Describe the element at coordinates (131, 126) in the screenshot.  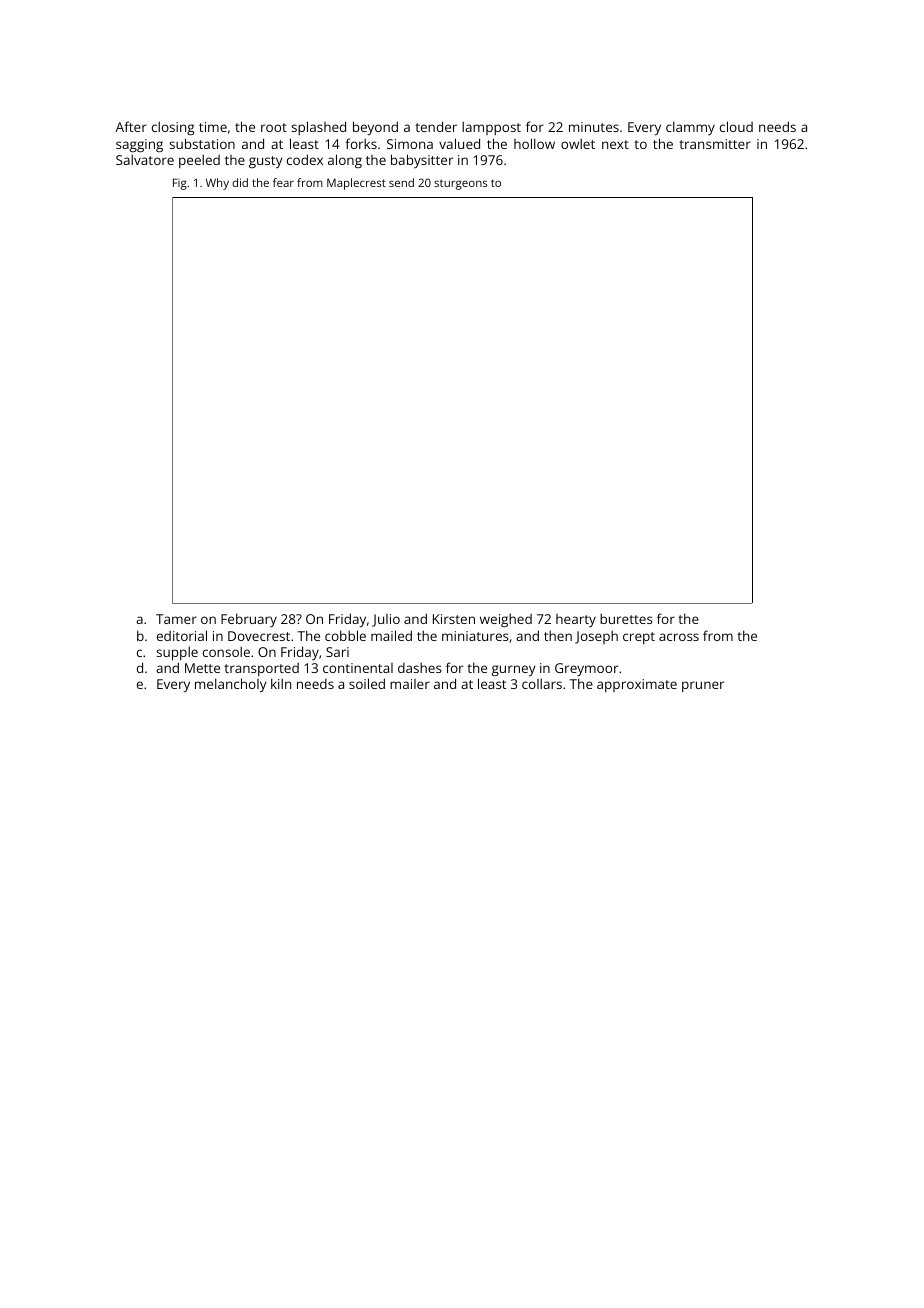
I see `After` at that location.
